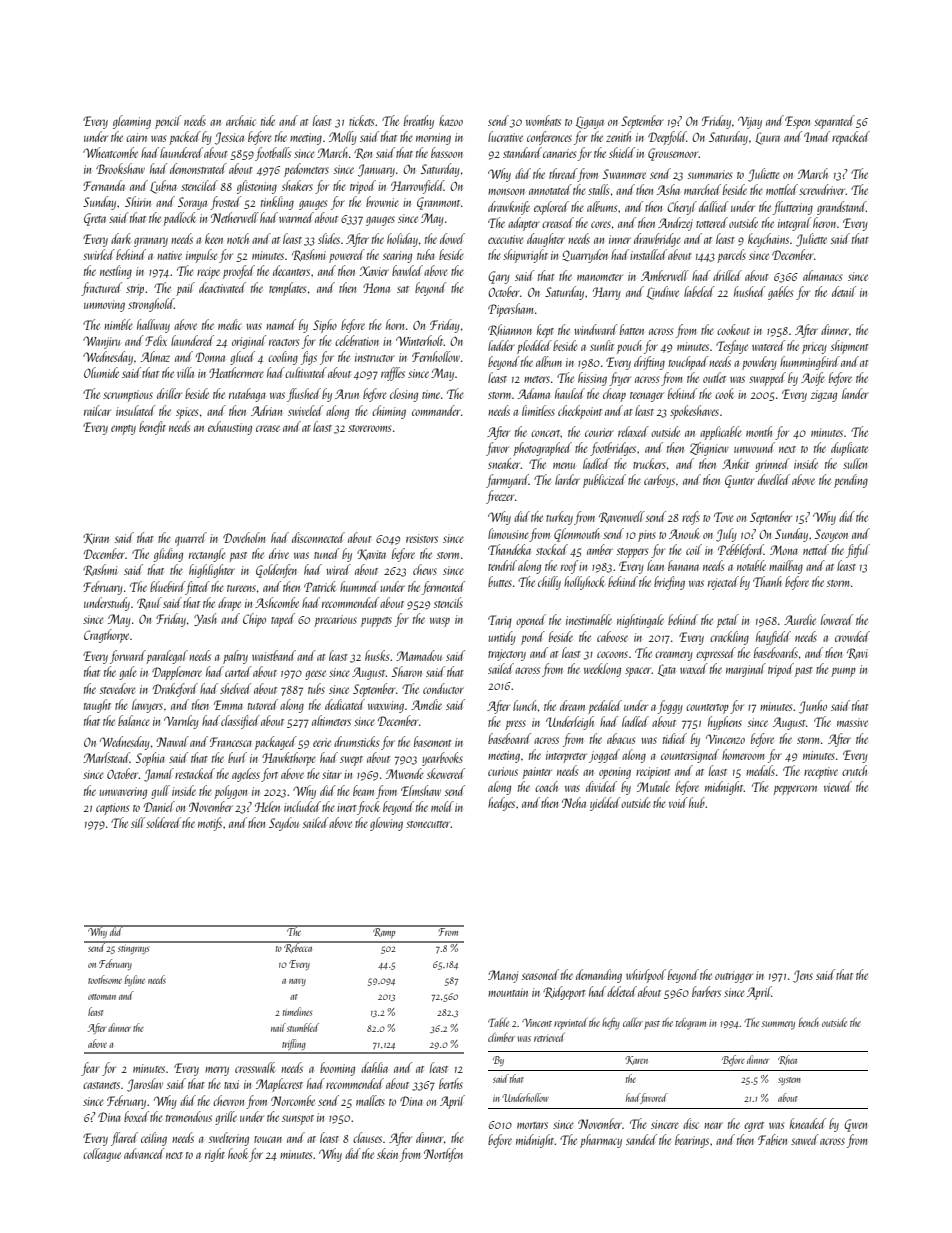  I want to click on resistors, so click(422, 538).
